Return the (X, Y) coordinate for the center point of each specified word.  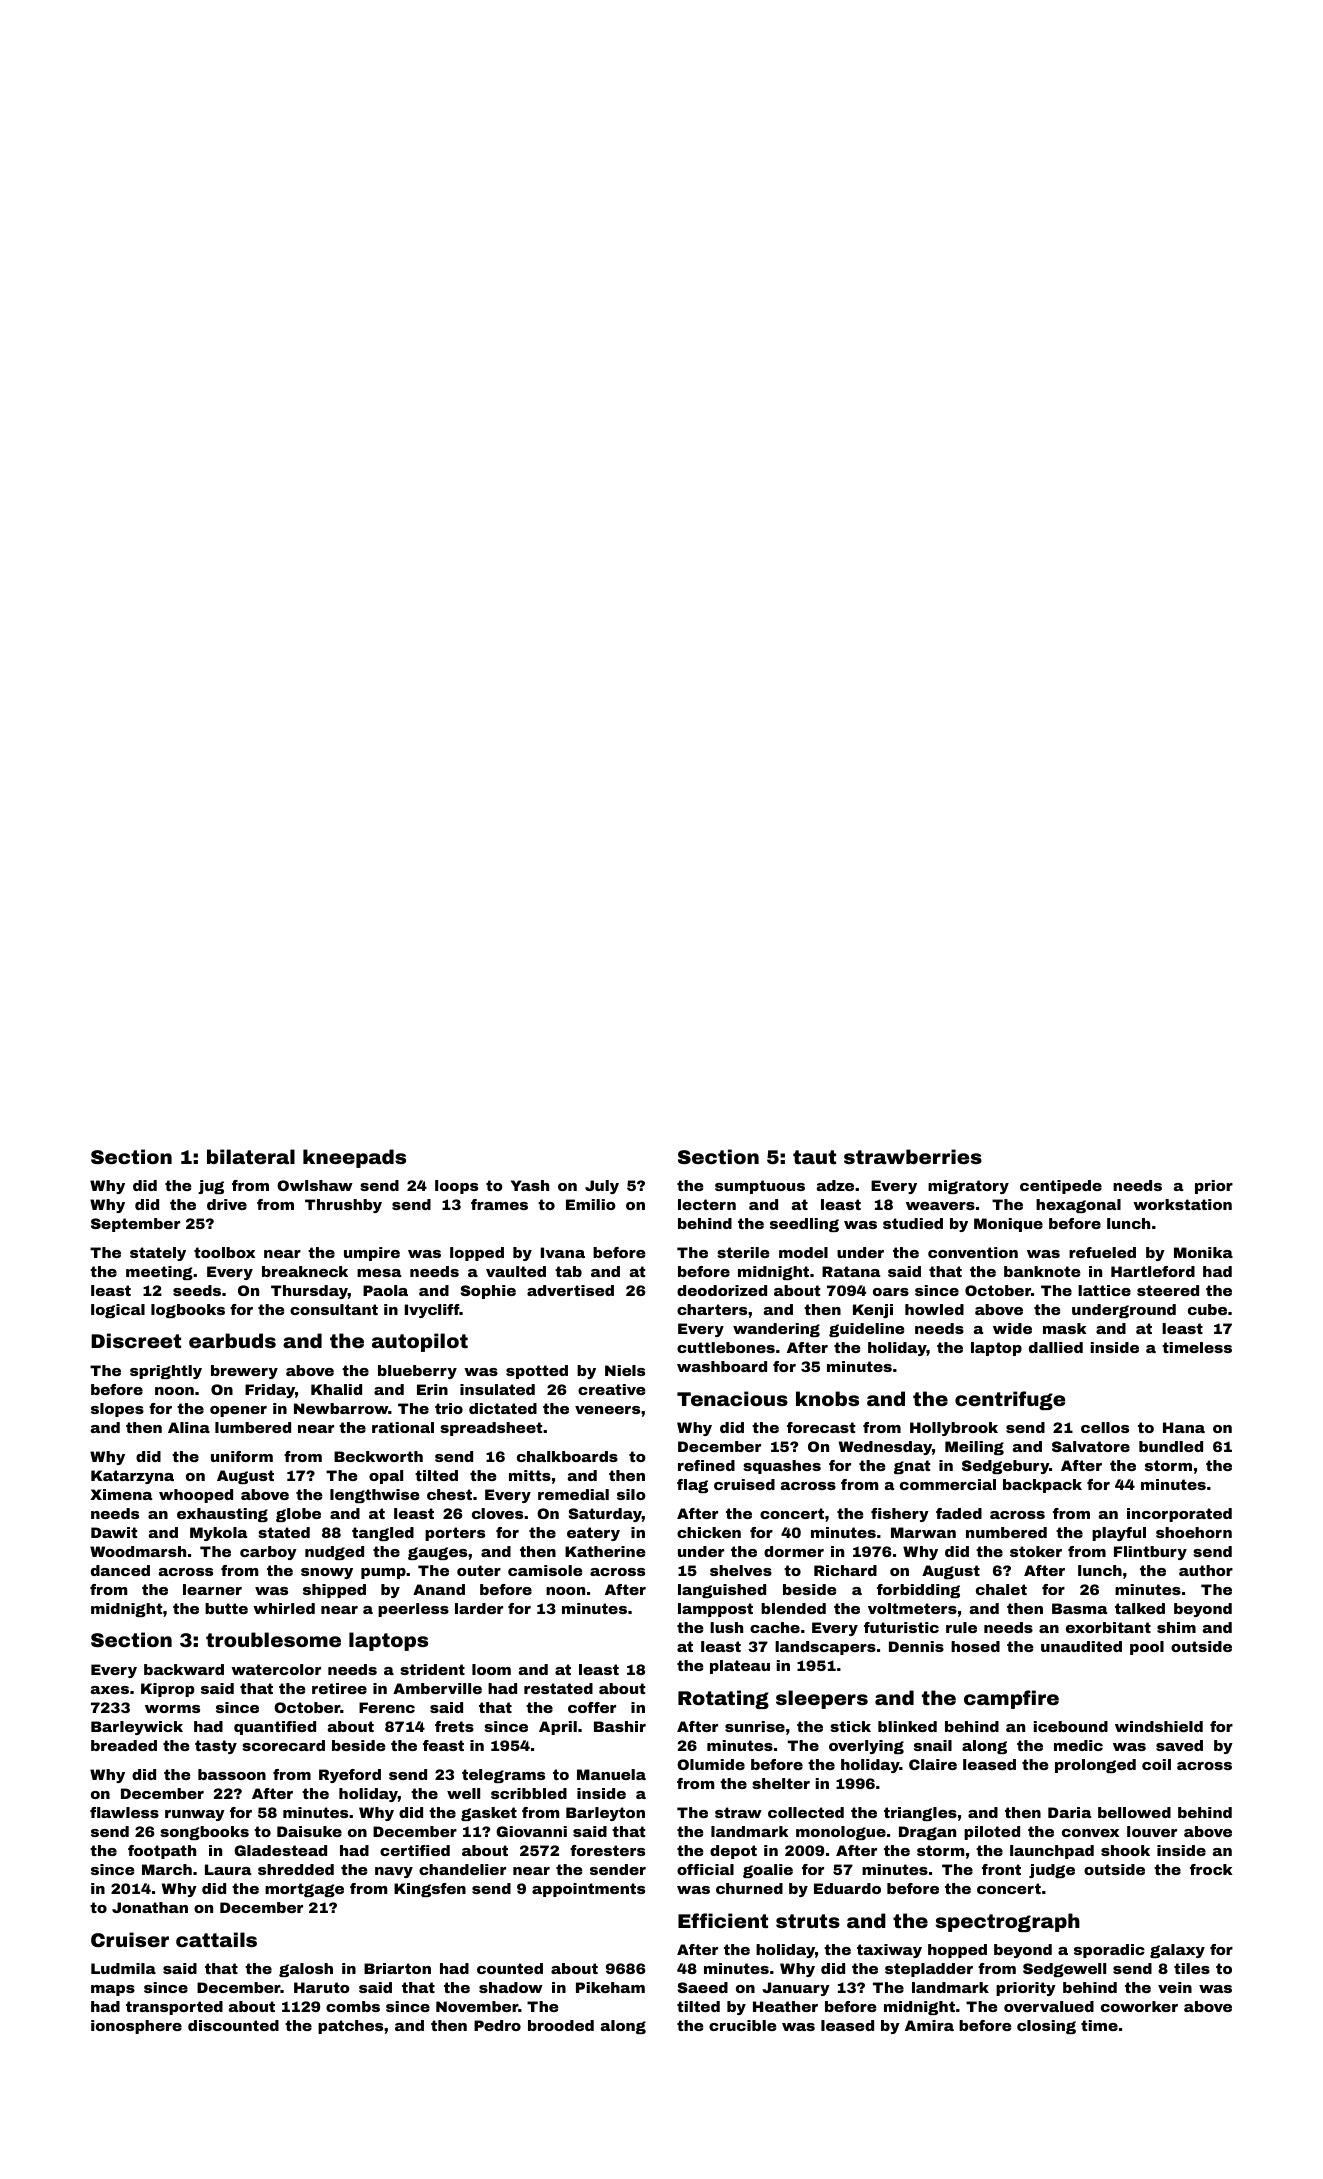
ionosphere (136, 2027)
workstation (1182, 1204)
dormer (794, 1551)
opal (386, 1477)
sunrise (755, 1726)
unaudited (1081, 1646)
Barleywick (137, 1728)
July (602, 1187)
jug (211, 1187)
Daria (1070, 1812)
